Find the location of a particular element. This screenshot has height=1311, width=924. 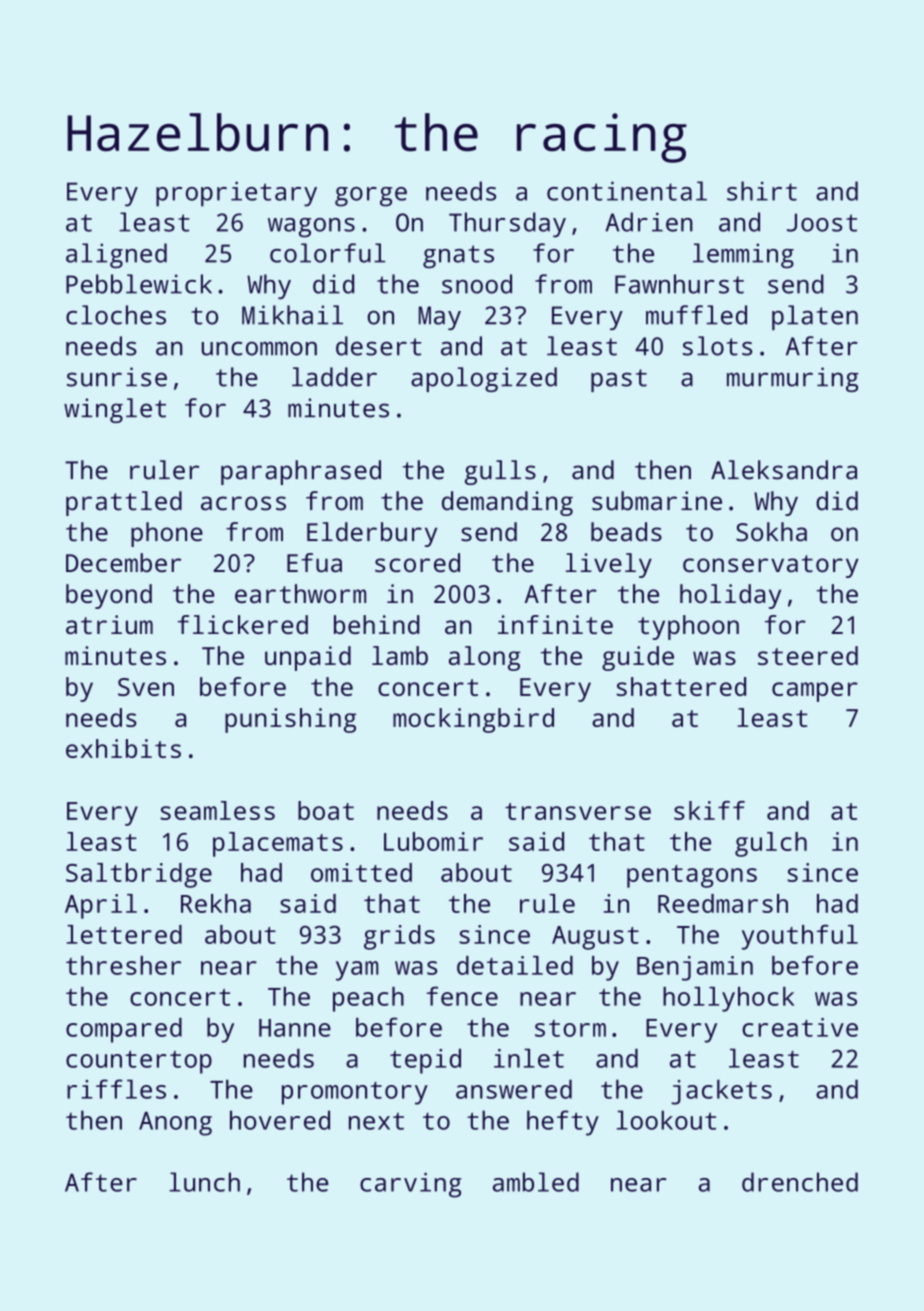

proprietary is located at coordinates (236, 194).
